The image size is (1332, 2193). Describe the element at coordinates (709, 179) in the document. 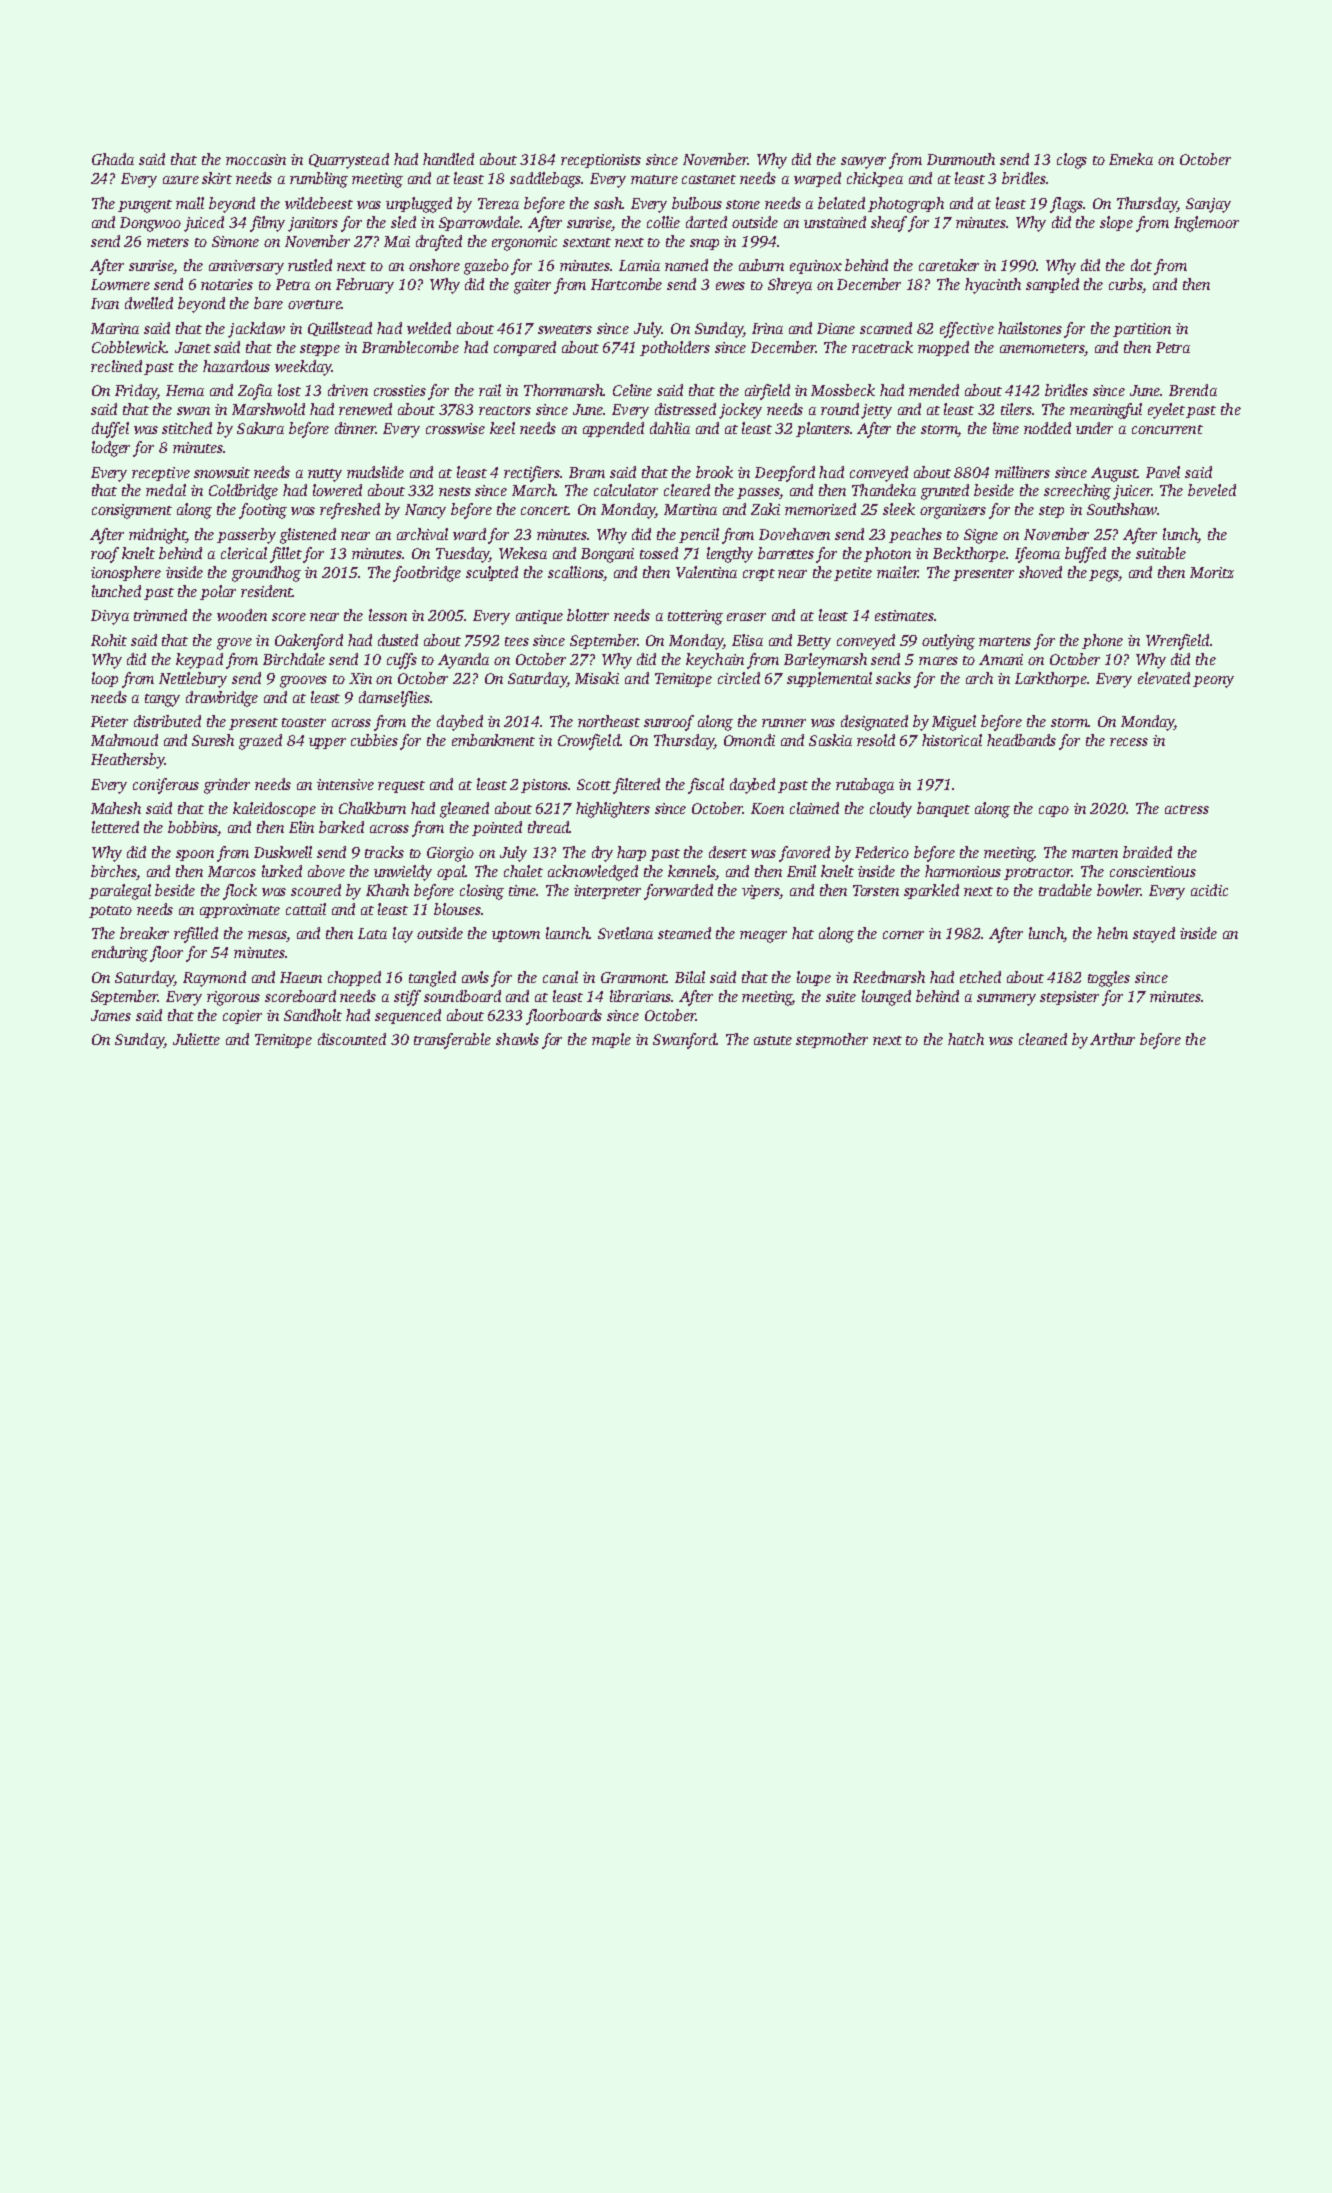

I see `castanet` at that location.
